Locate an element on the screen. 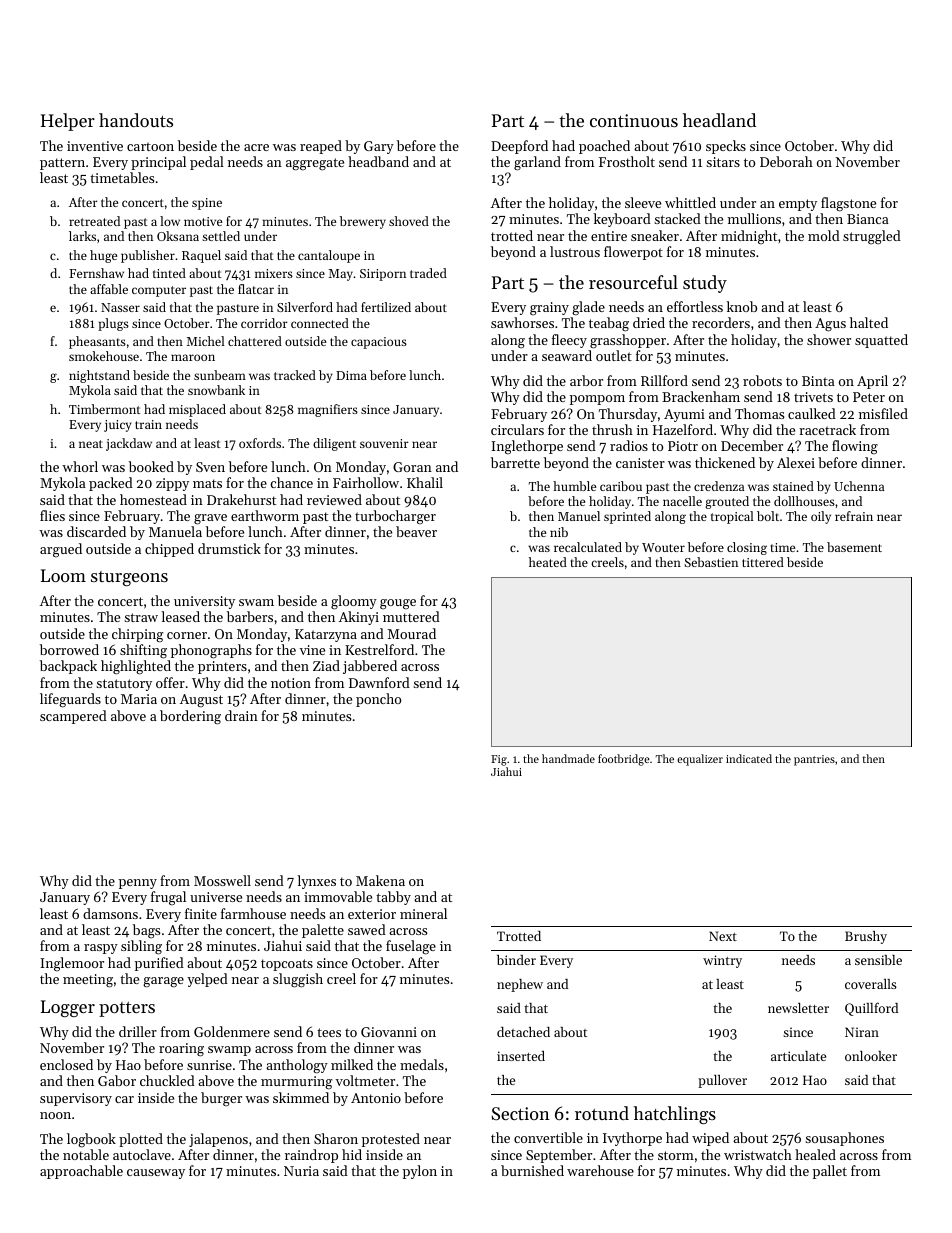 The width and height of the screenshot is (952, 1233). pantries is located at coordinates (814, 760).
